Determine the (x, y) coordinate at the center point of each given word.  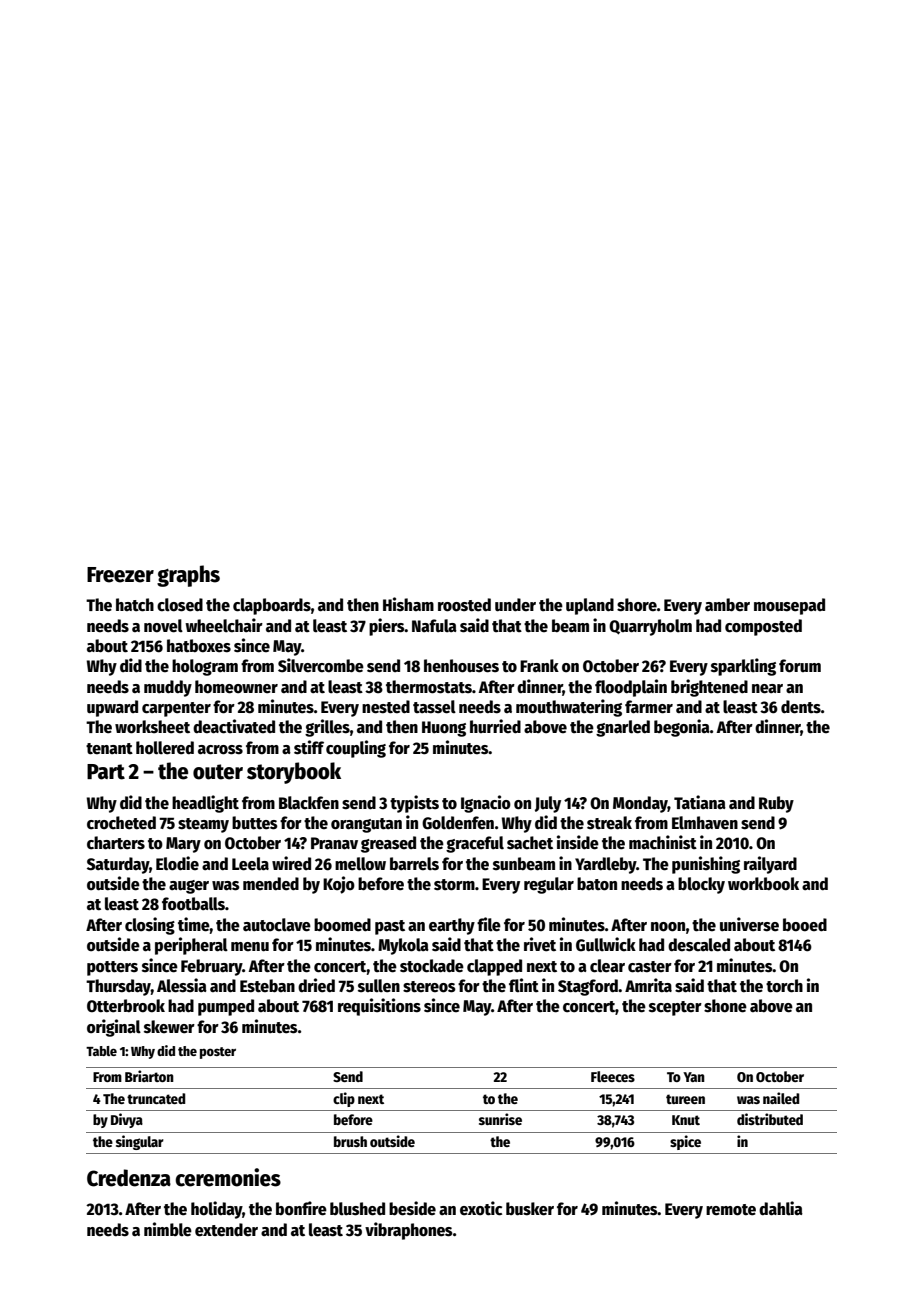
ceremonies (228, 1177)
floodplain (631, 688)
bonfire (301, 1208)
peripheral (191, 946)
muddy (168, 688)
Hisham (408, 604)
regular (549, 885)
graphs (188, 576)
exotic (481, 1208)
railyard (770, 865)
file (489, 924)
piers (387, 627)
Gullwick (606, 944)
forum (800, 666)
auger (189, 887)
